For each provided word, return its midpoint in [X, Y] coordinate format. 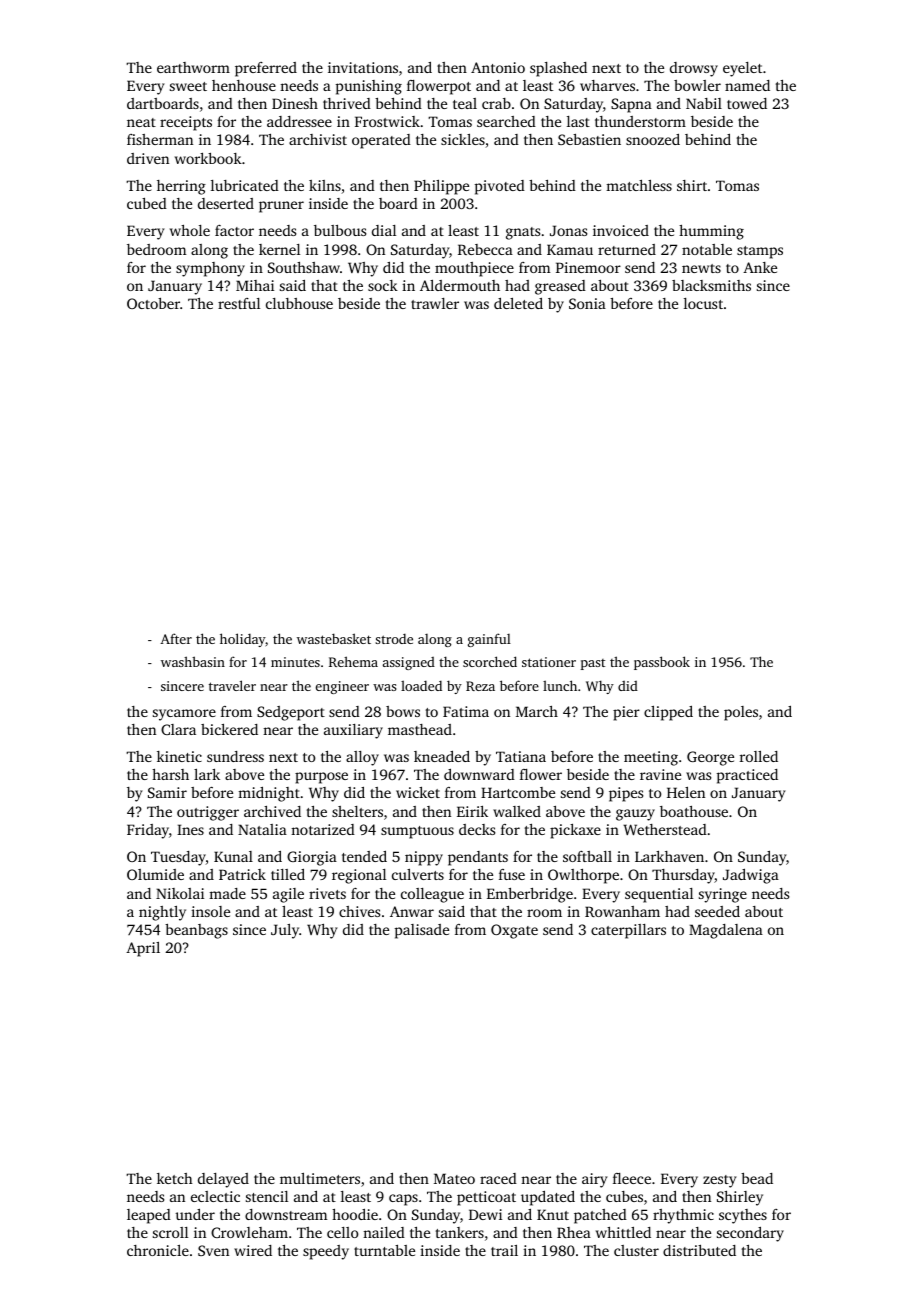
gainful [489, 640]
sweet [188, 86]
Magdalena [726, 931]
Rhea [574, 1232]
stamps [760, 252]
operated [381, 141]
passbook [662, 663]
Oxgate [514, 931]
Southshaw [304, 267]
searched [506, 121]
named [747, 85]
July [285, 931]
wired [253, 1250]
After [176, 638]
